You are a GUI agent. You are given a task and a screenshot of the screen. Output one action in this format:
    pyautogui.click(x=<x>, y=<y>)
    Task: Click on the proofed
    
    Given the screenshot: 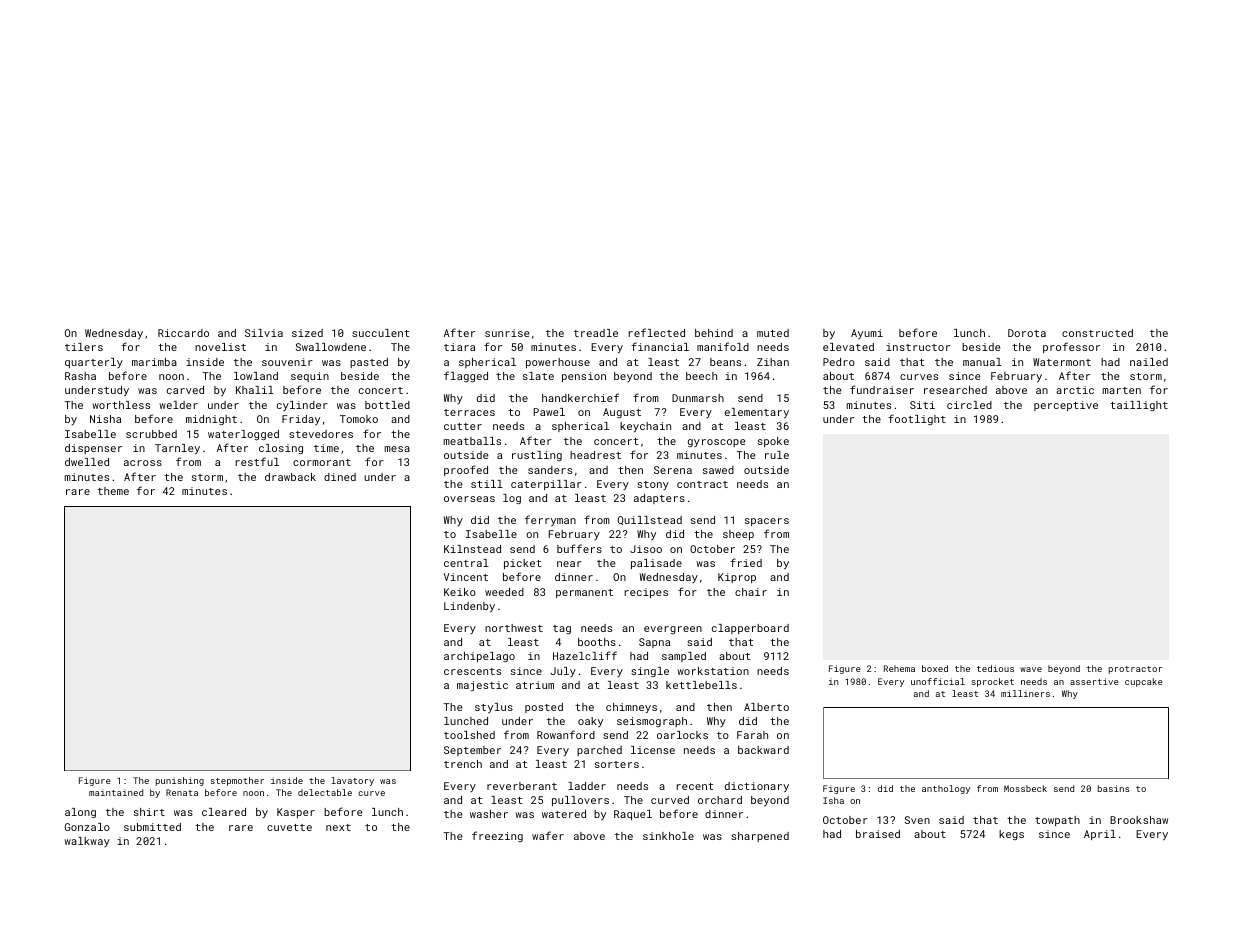 What is the action you would take?
    pyautogui.click(x=466, y=470)
